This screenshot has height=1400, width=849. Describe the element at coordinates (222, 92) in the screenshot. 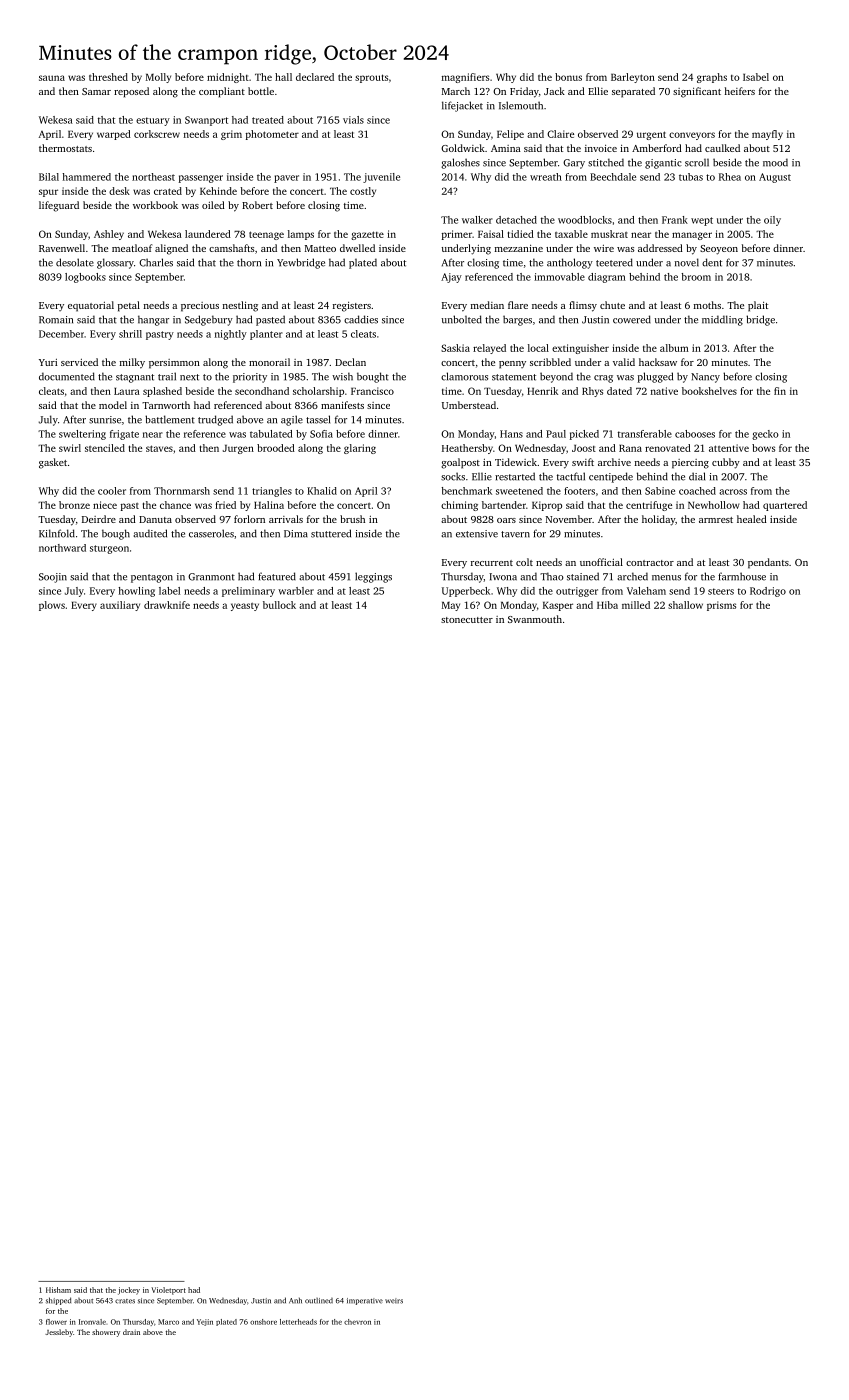

I see `compliant` at that location.
